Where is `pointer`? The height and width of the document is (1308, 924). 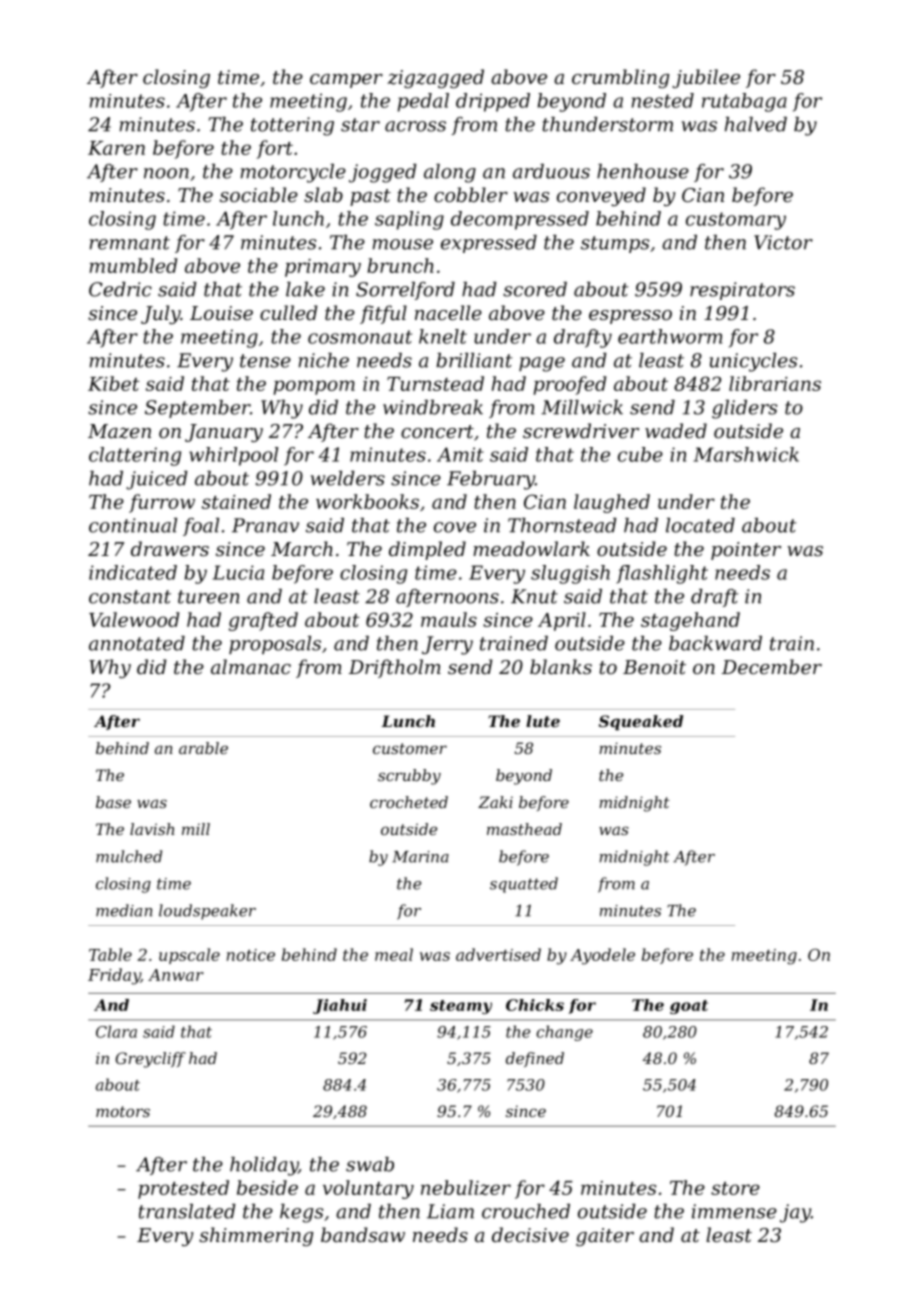
pointer is located at coordinates (746, 551).
